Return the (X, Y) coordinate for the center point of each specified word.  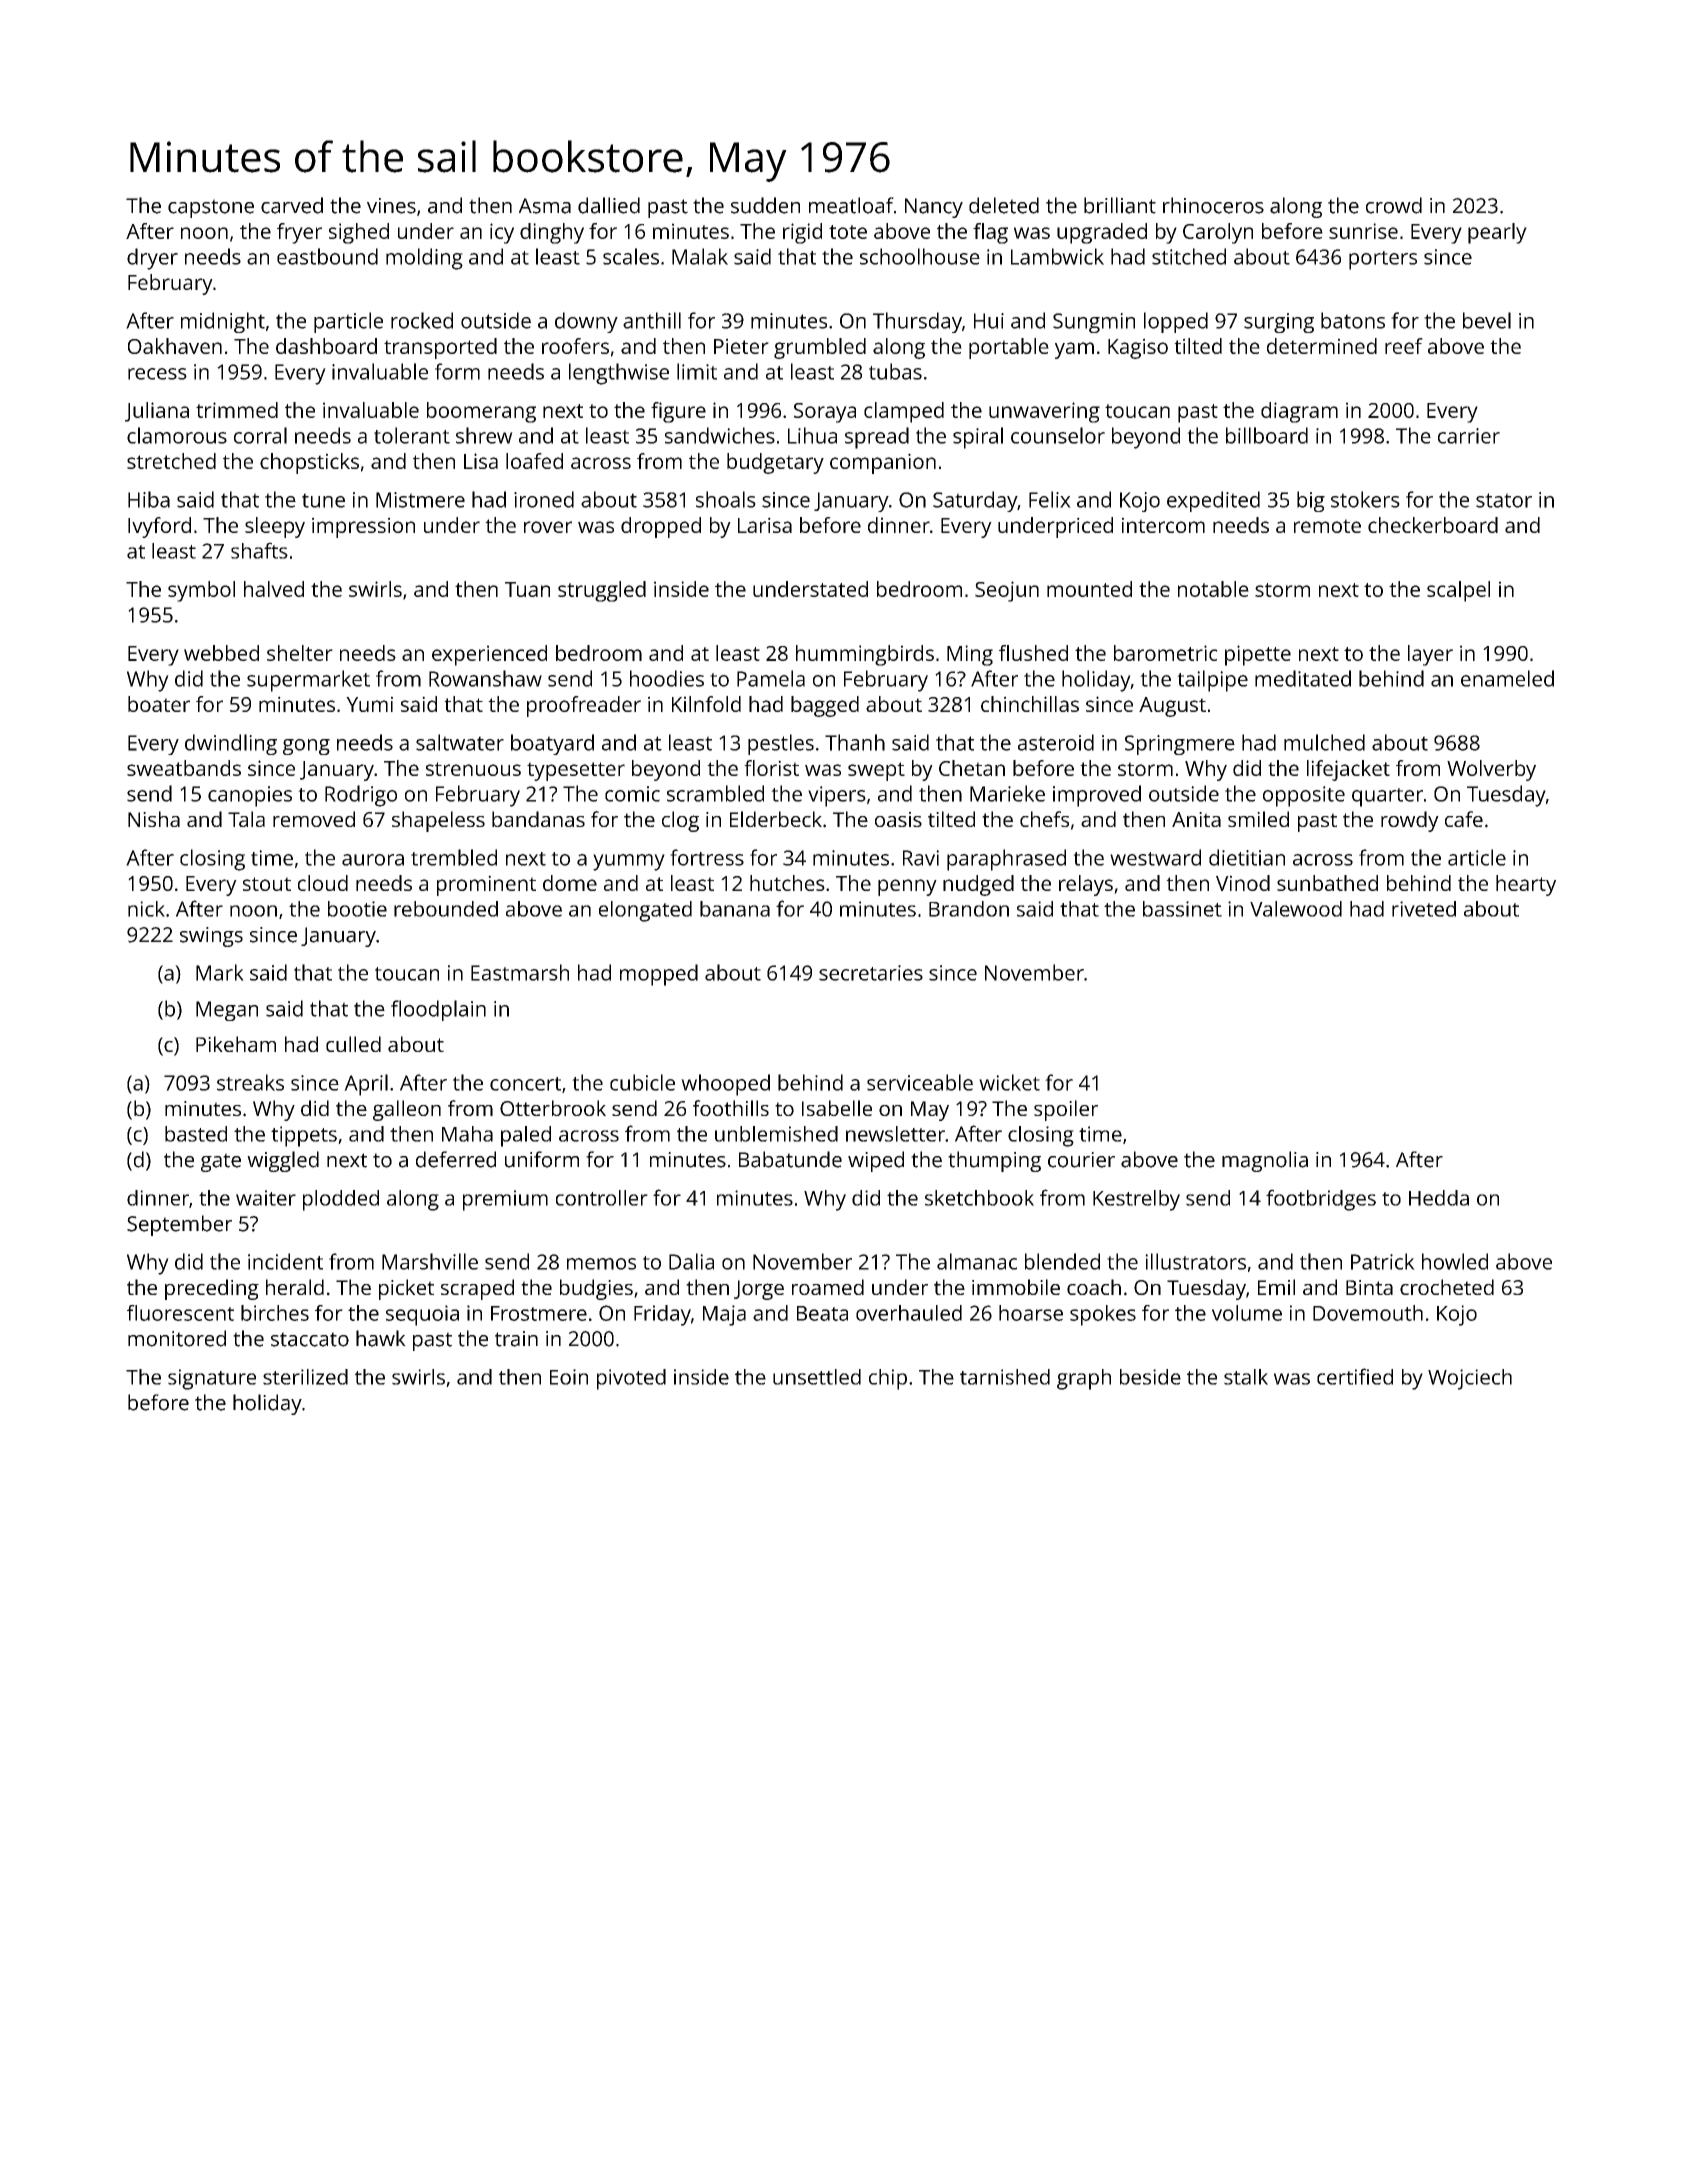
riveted (1424, 909)
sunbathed (1327, 883)
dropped (661, 527)
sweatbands (184, 768)
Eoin (569, 1377)
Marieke (1007, 793)
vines (391, 206)
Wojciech (1470, 1379)
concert (525, 1084)
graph (1084, 1379)
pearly (1497, 233)
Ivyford (159, 527)
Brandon (969, 909)
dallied (609, 205)
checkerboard (1433, 525)
